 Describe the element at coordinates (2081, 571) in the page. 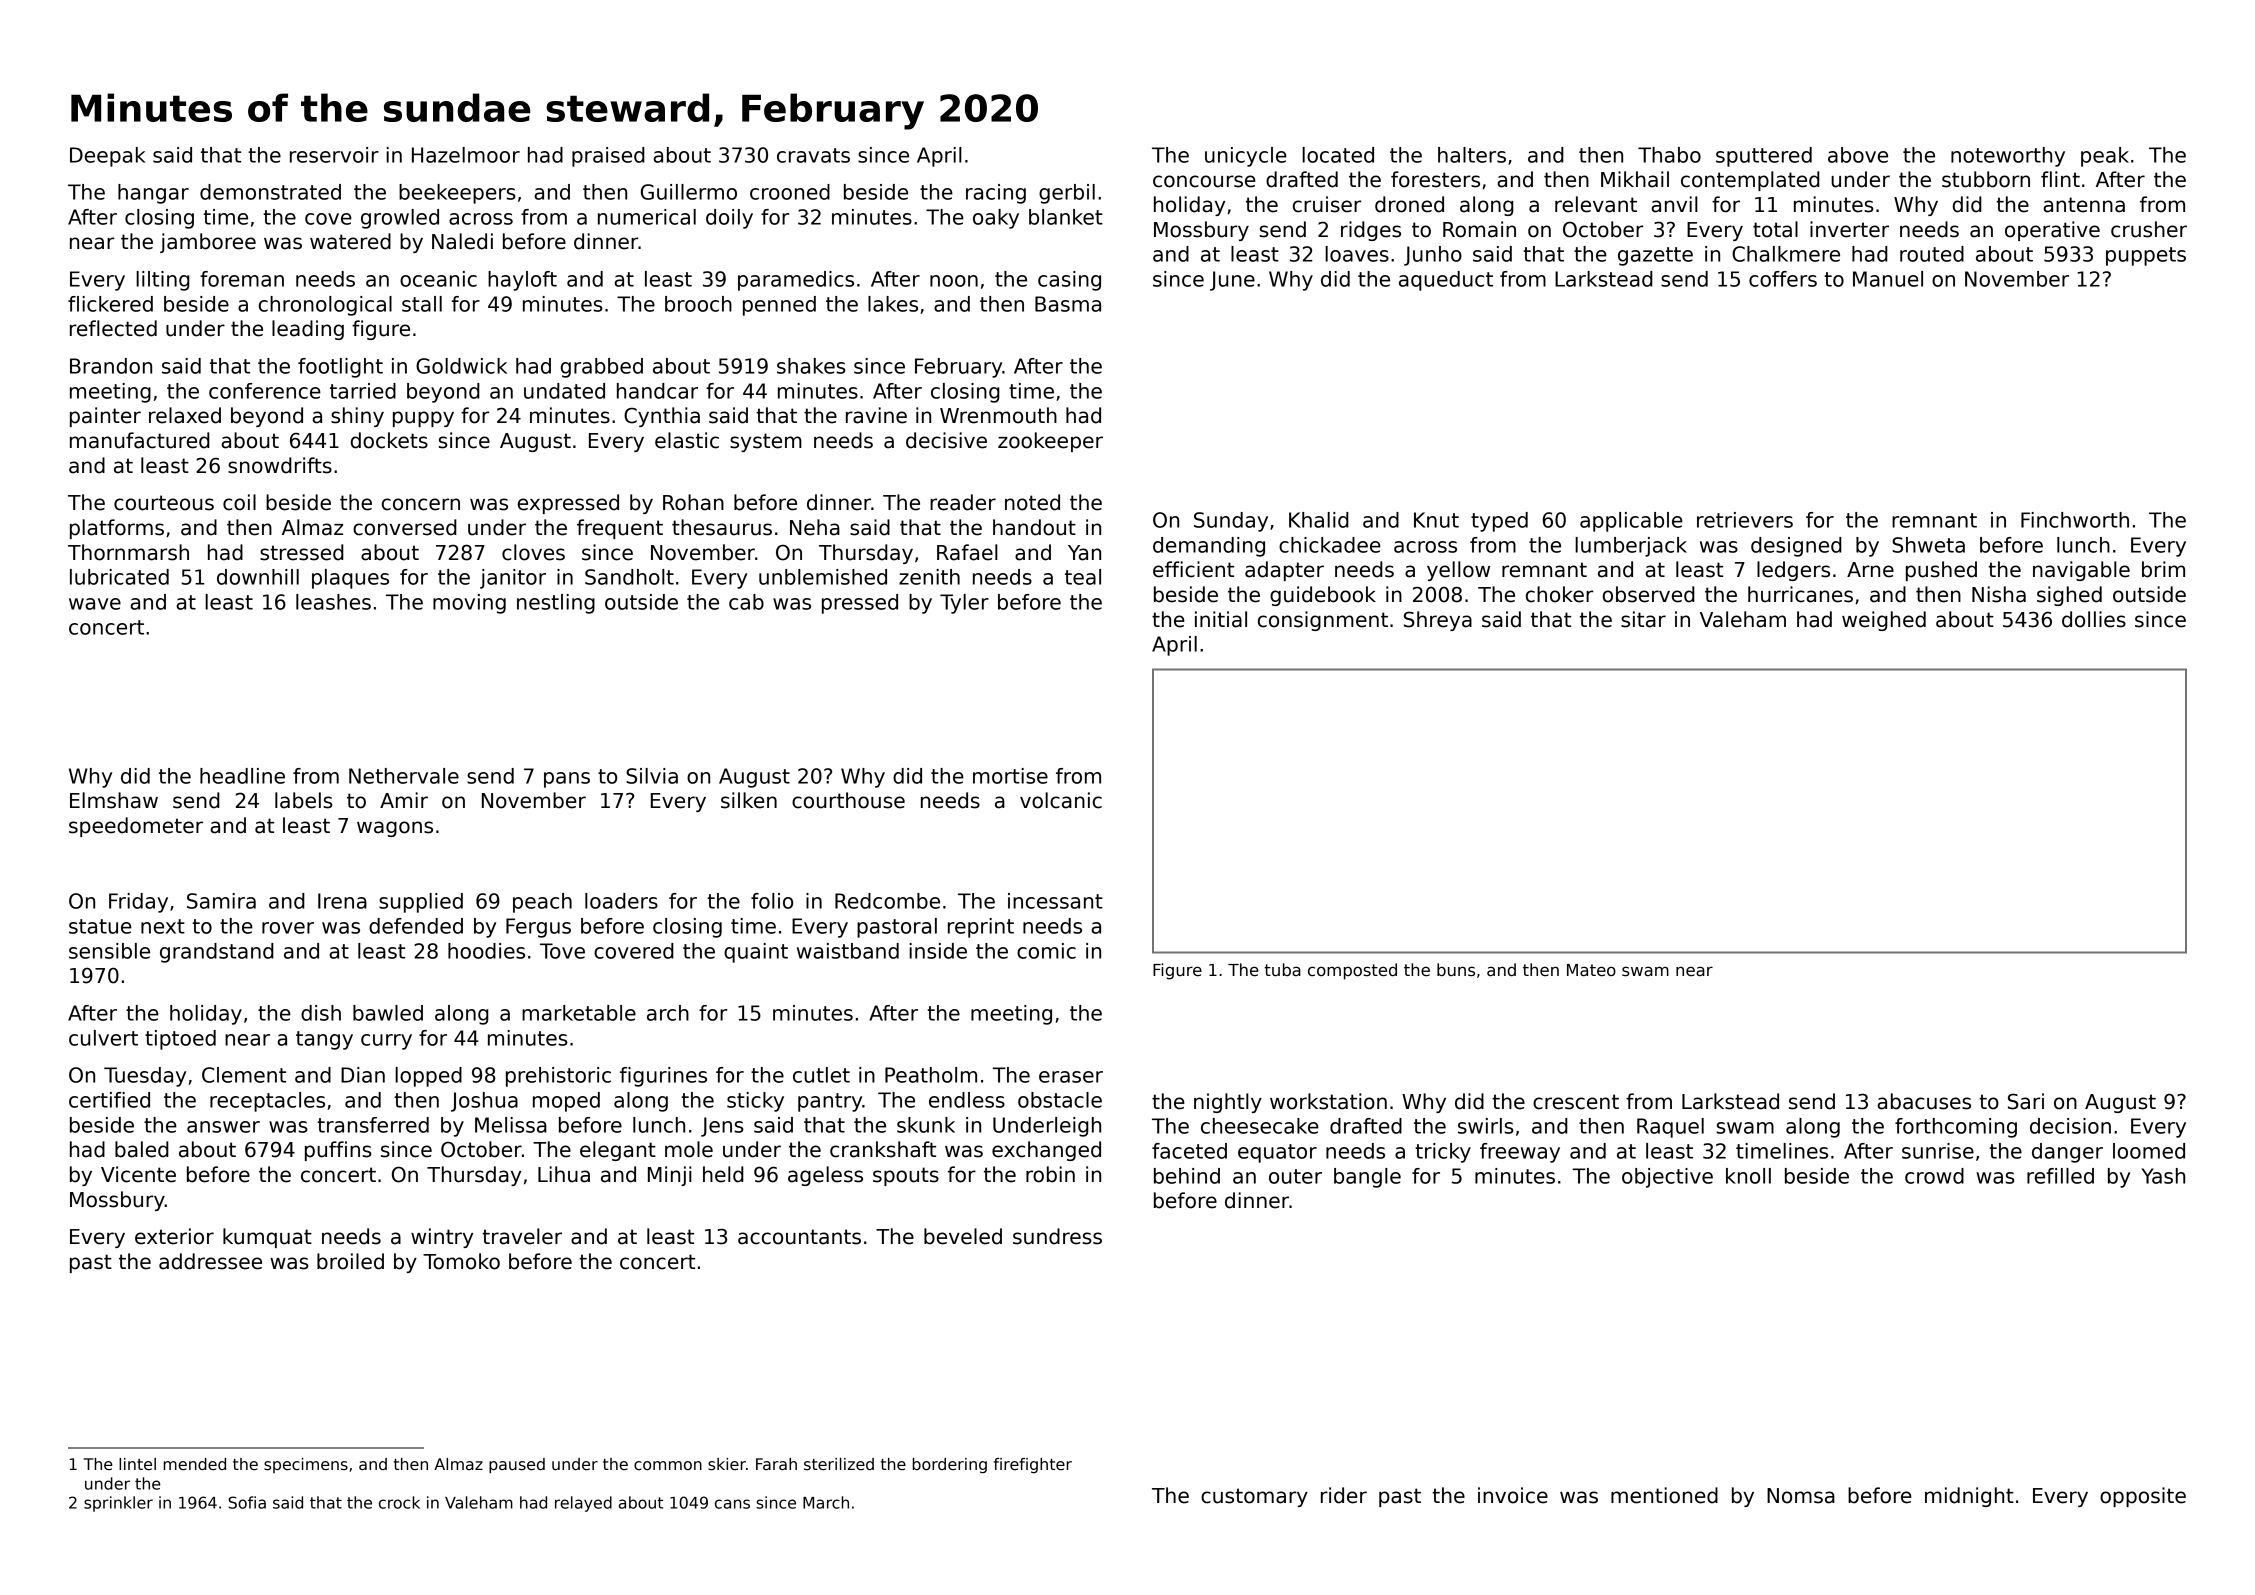

I see `navigable` at that location.
